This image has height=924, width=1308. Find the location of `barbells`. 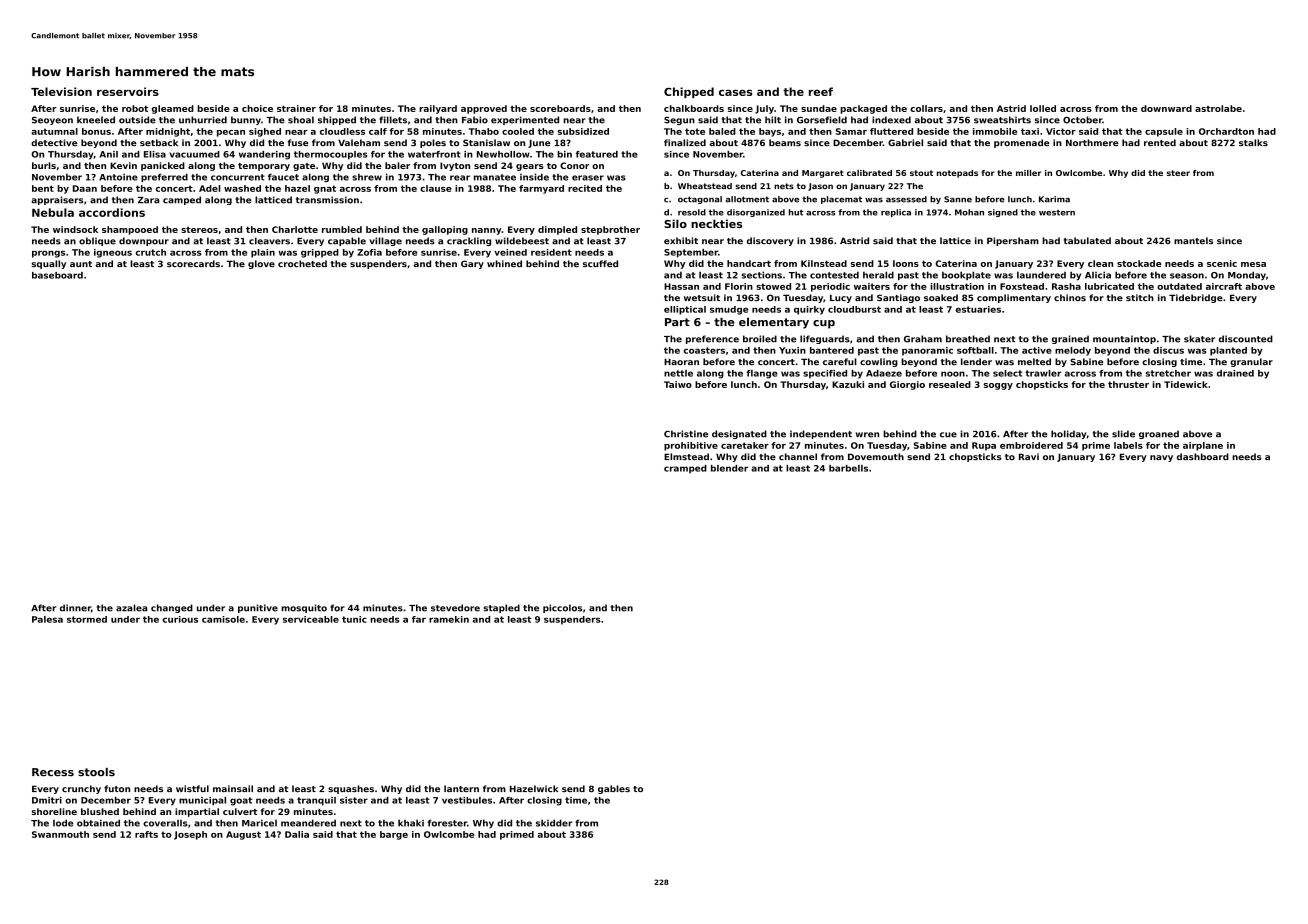

barbells is located at coordinates (848, 468).
